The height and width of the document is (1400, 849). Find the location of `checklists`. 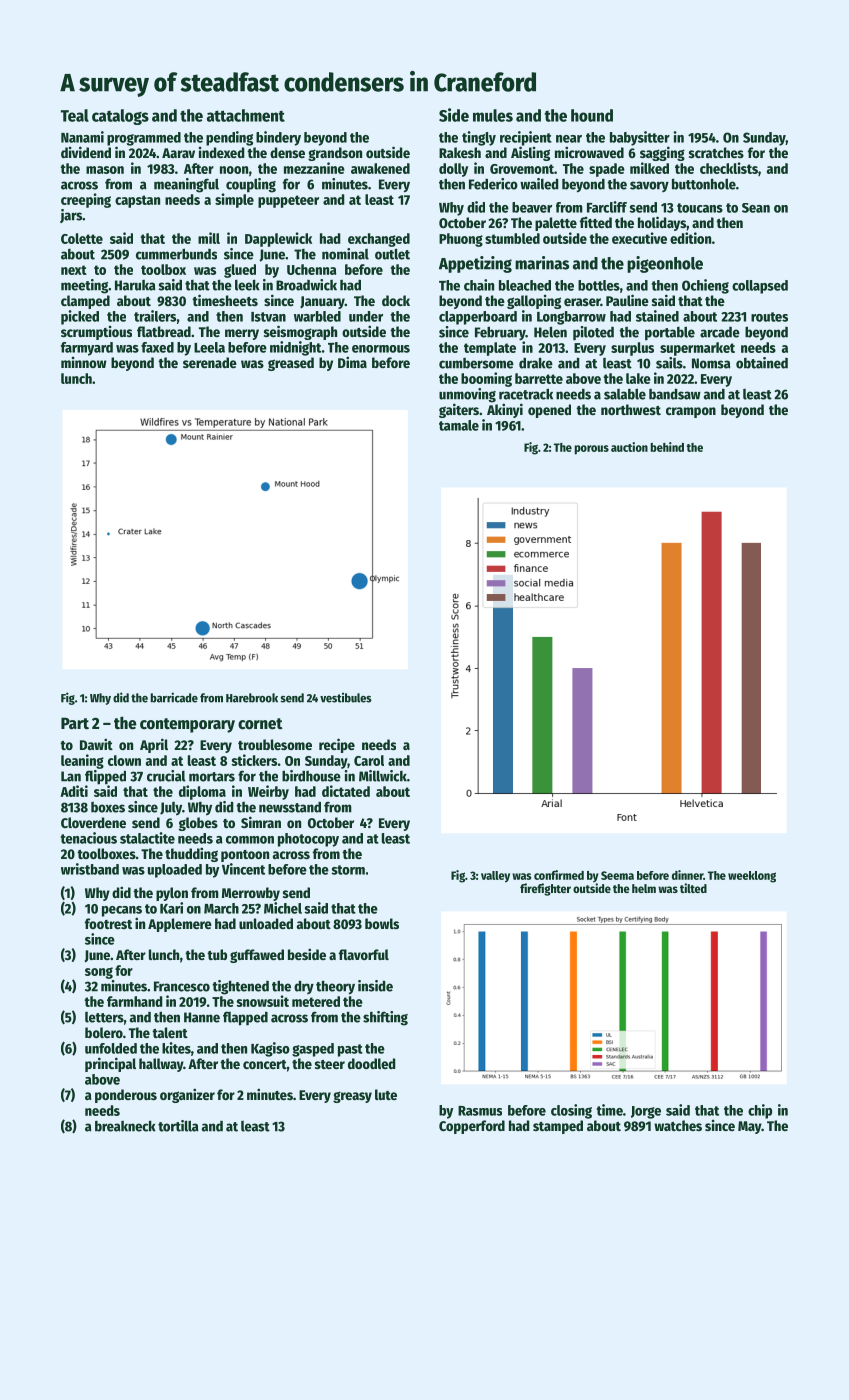

checklists is located at coordinates (729, 168).
